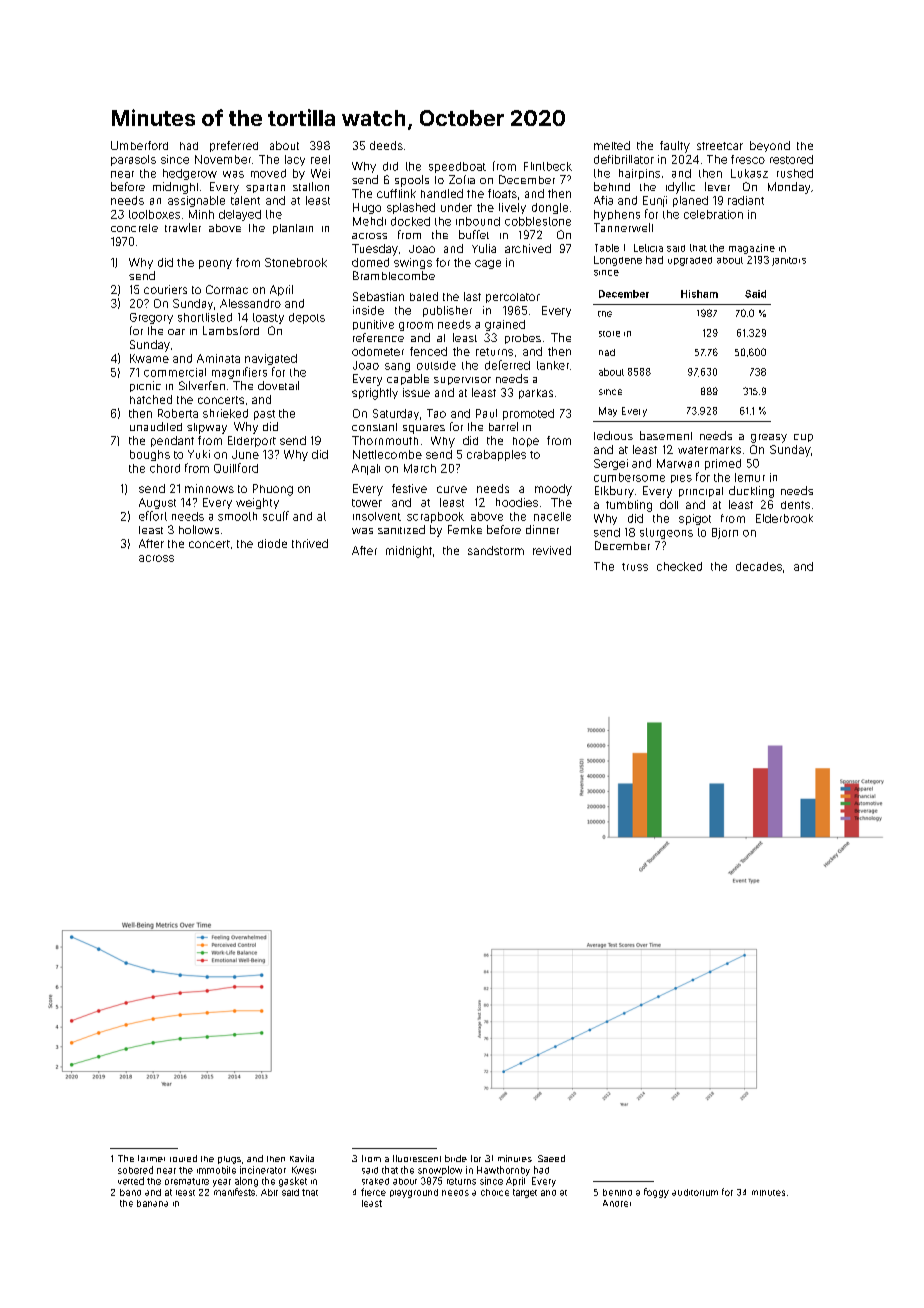 The width and height of the document is (924, 1308). I want to click on peony, so click(215, 264).
